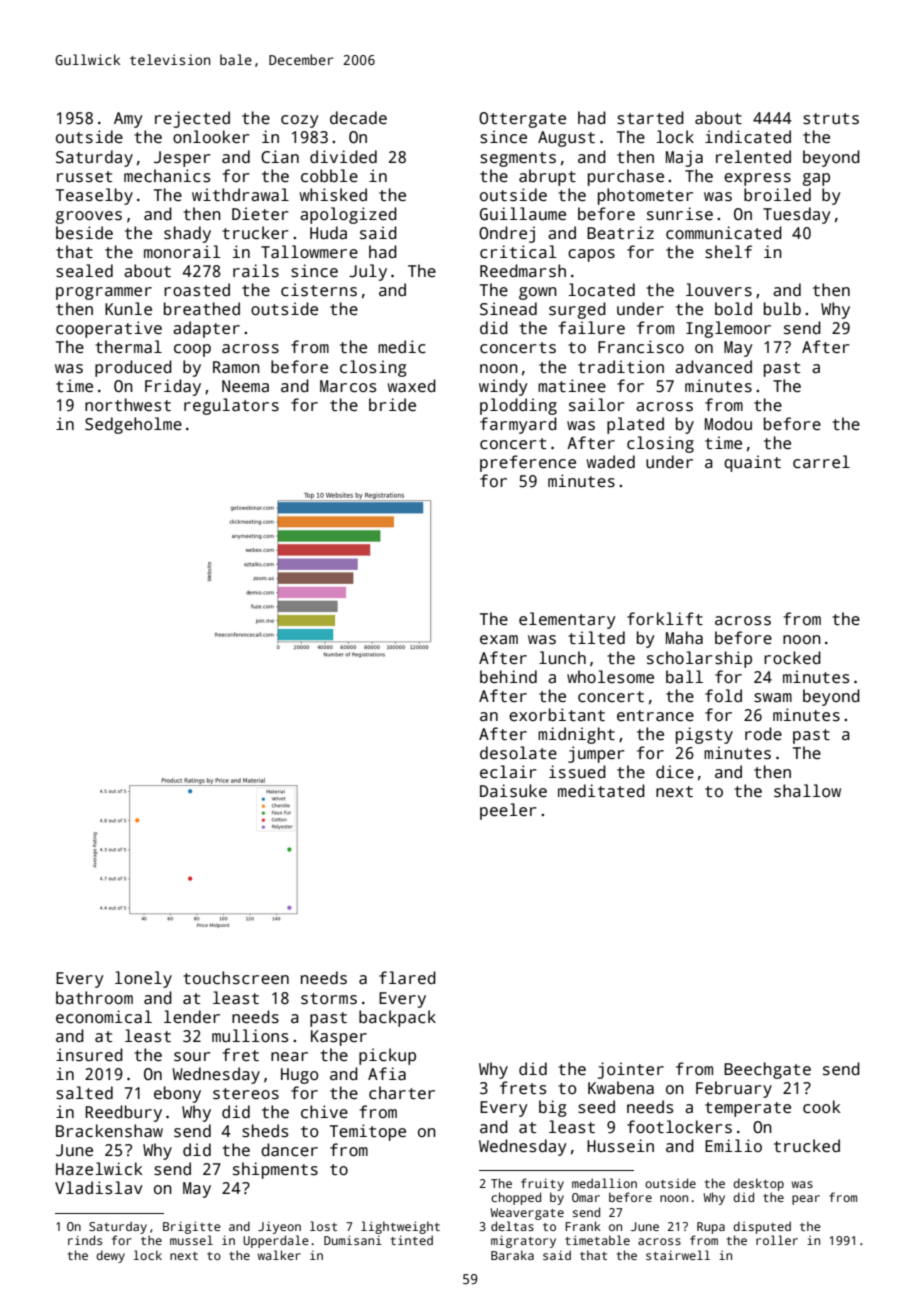 This screenshot has width=924, height=1308. Describe the element at coordinates (767, 1070) in the screenshot. I see `Beechgate` at that location.
